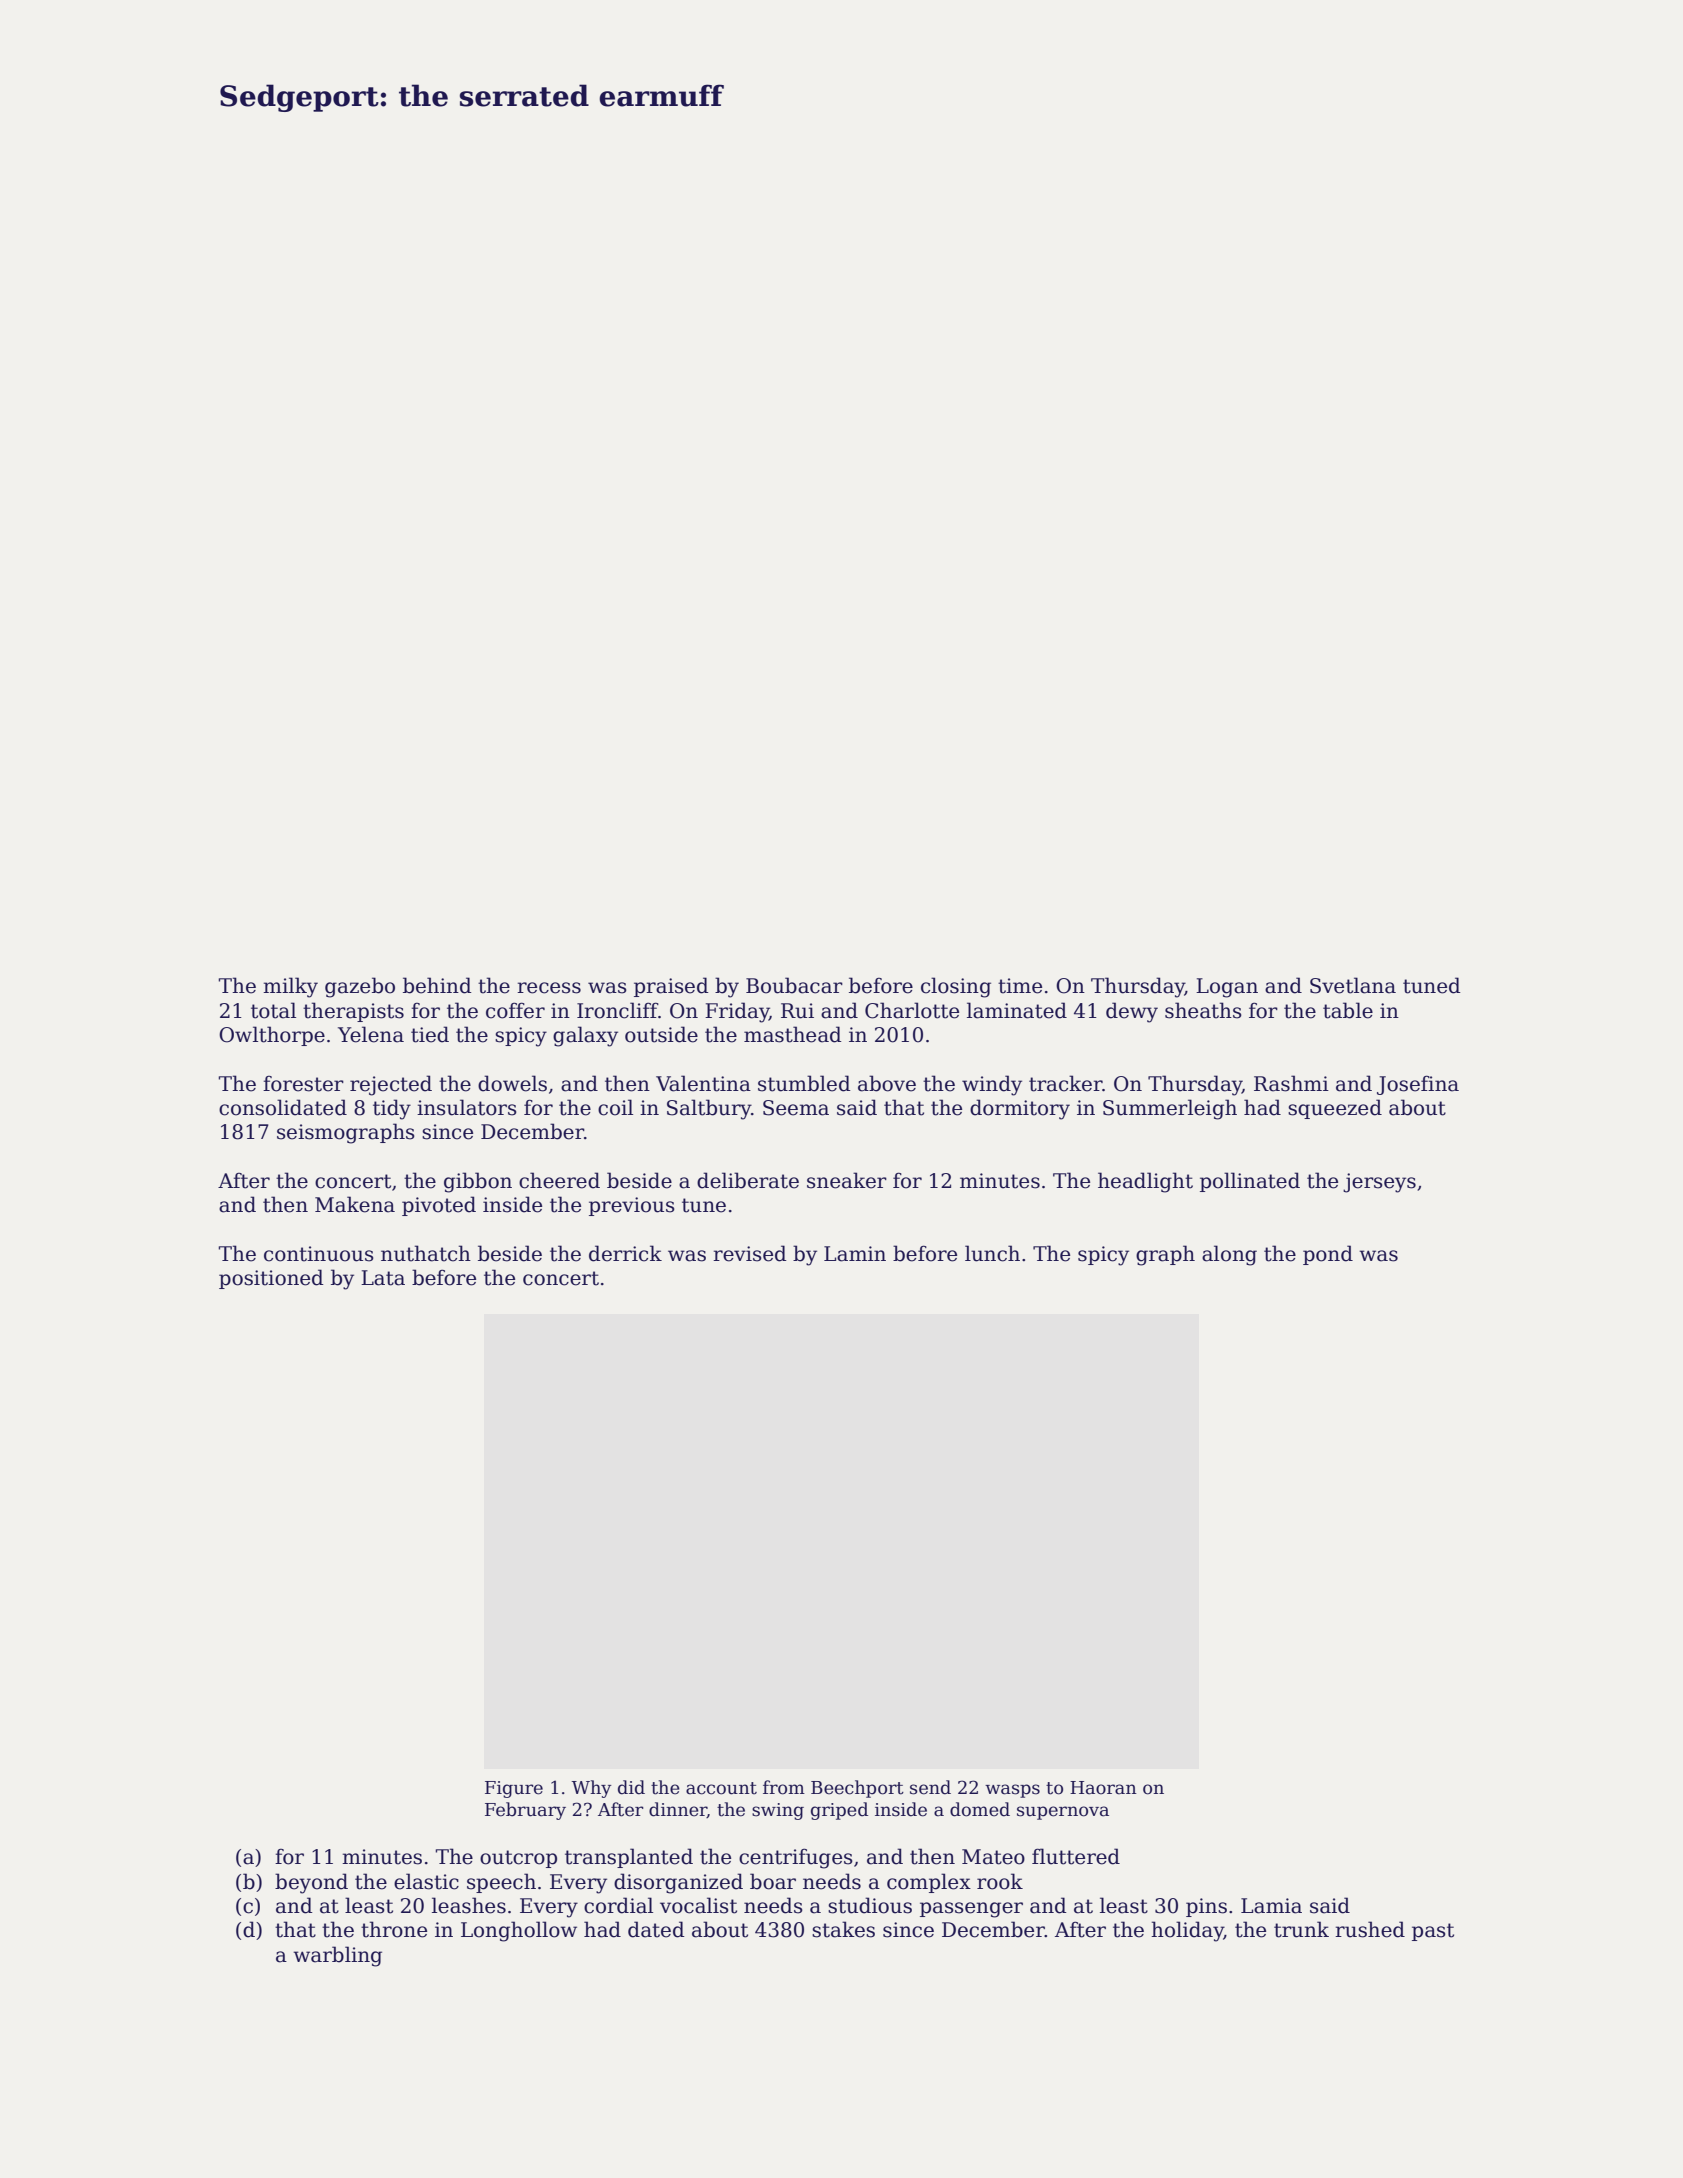 This image has height=2178, width=1683. What do you see at coordinates (1227, 988) in the image?
I see `Logan` at bounding box center [1227, 988].
